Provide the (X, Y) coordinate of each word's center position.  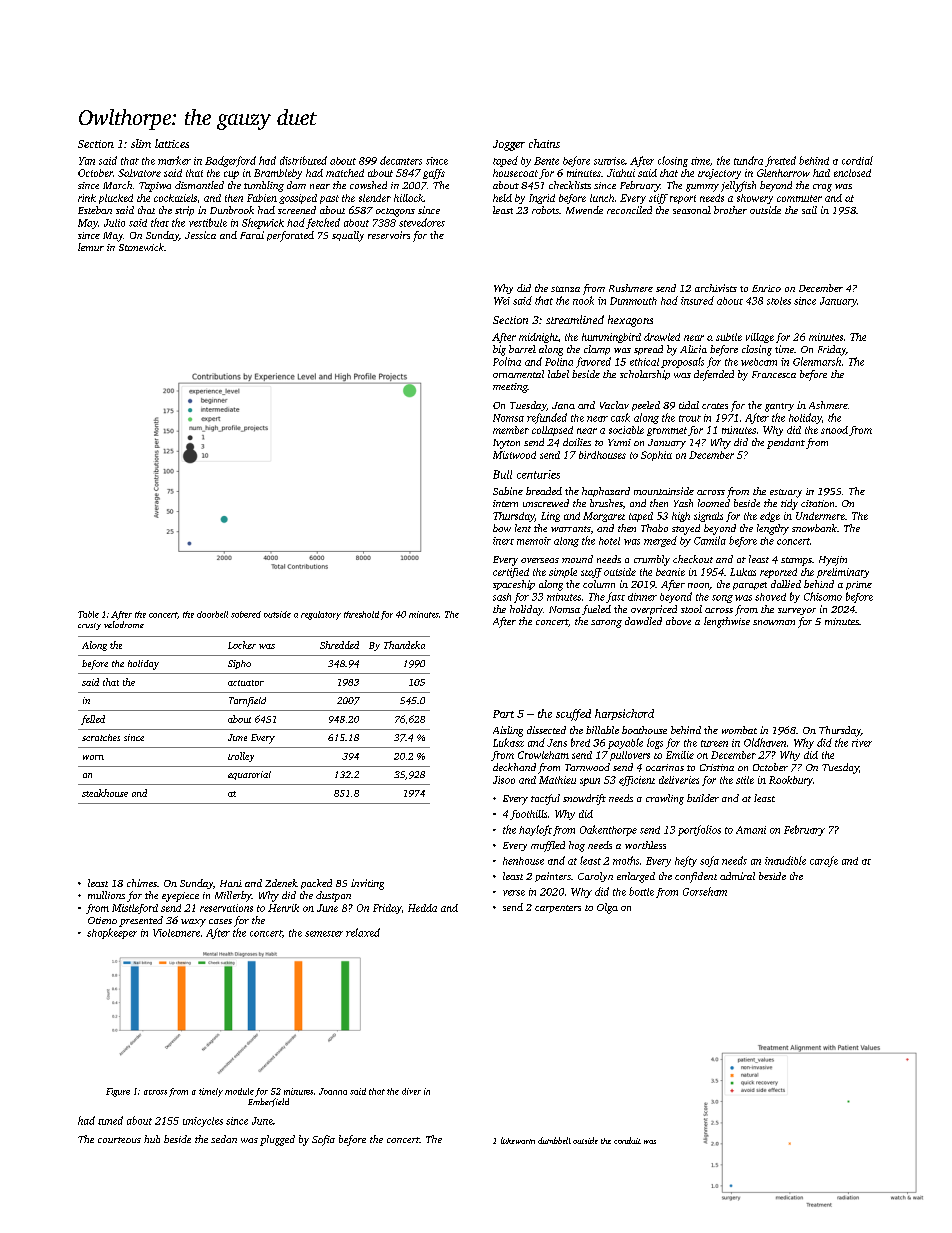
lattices (172, 143)
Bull (502, 474)
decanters (401, 160)
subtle (729, 337)
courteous (119, 1140)
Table (88, 614)
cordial (857, 160)
